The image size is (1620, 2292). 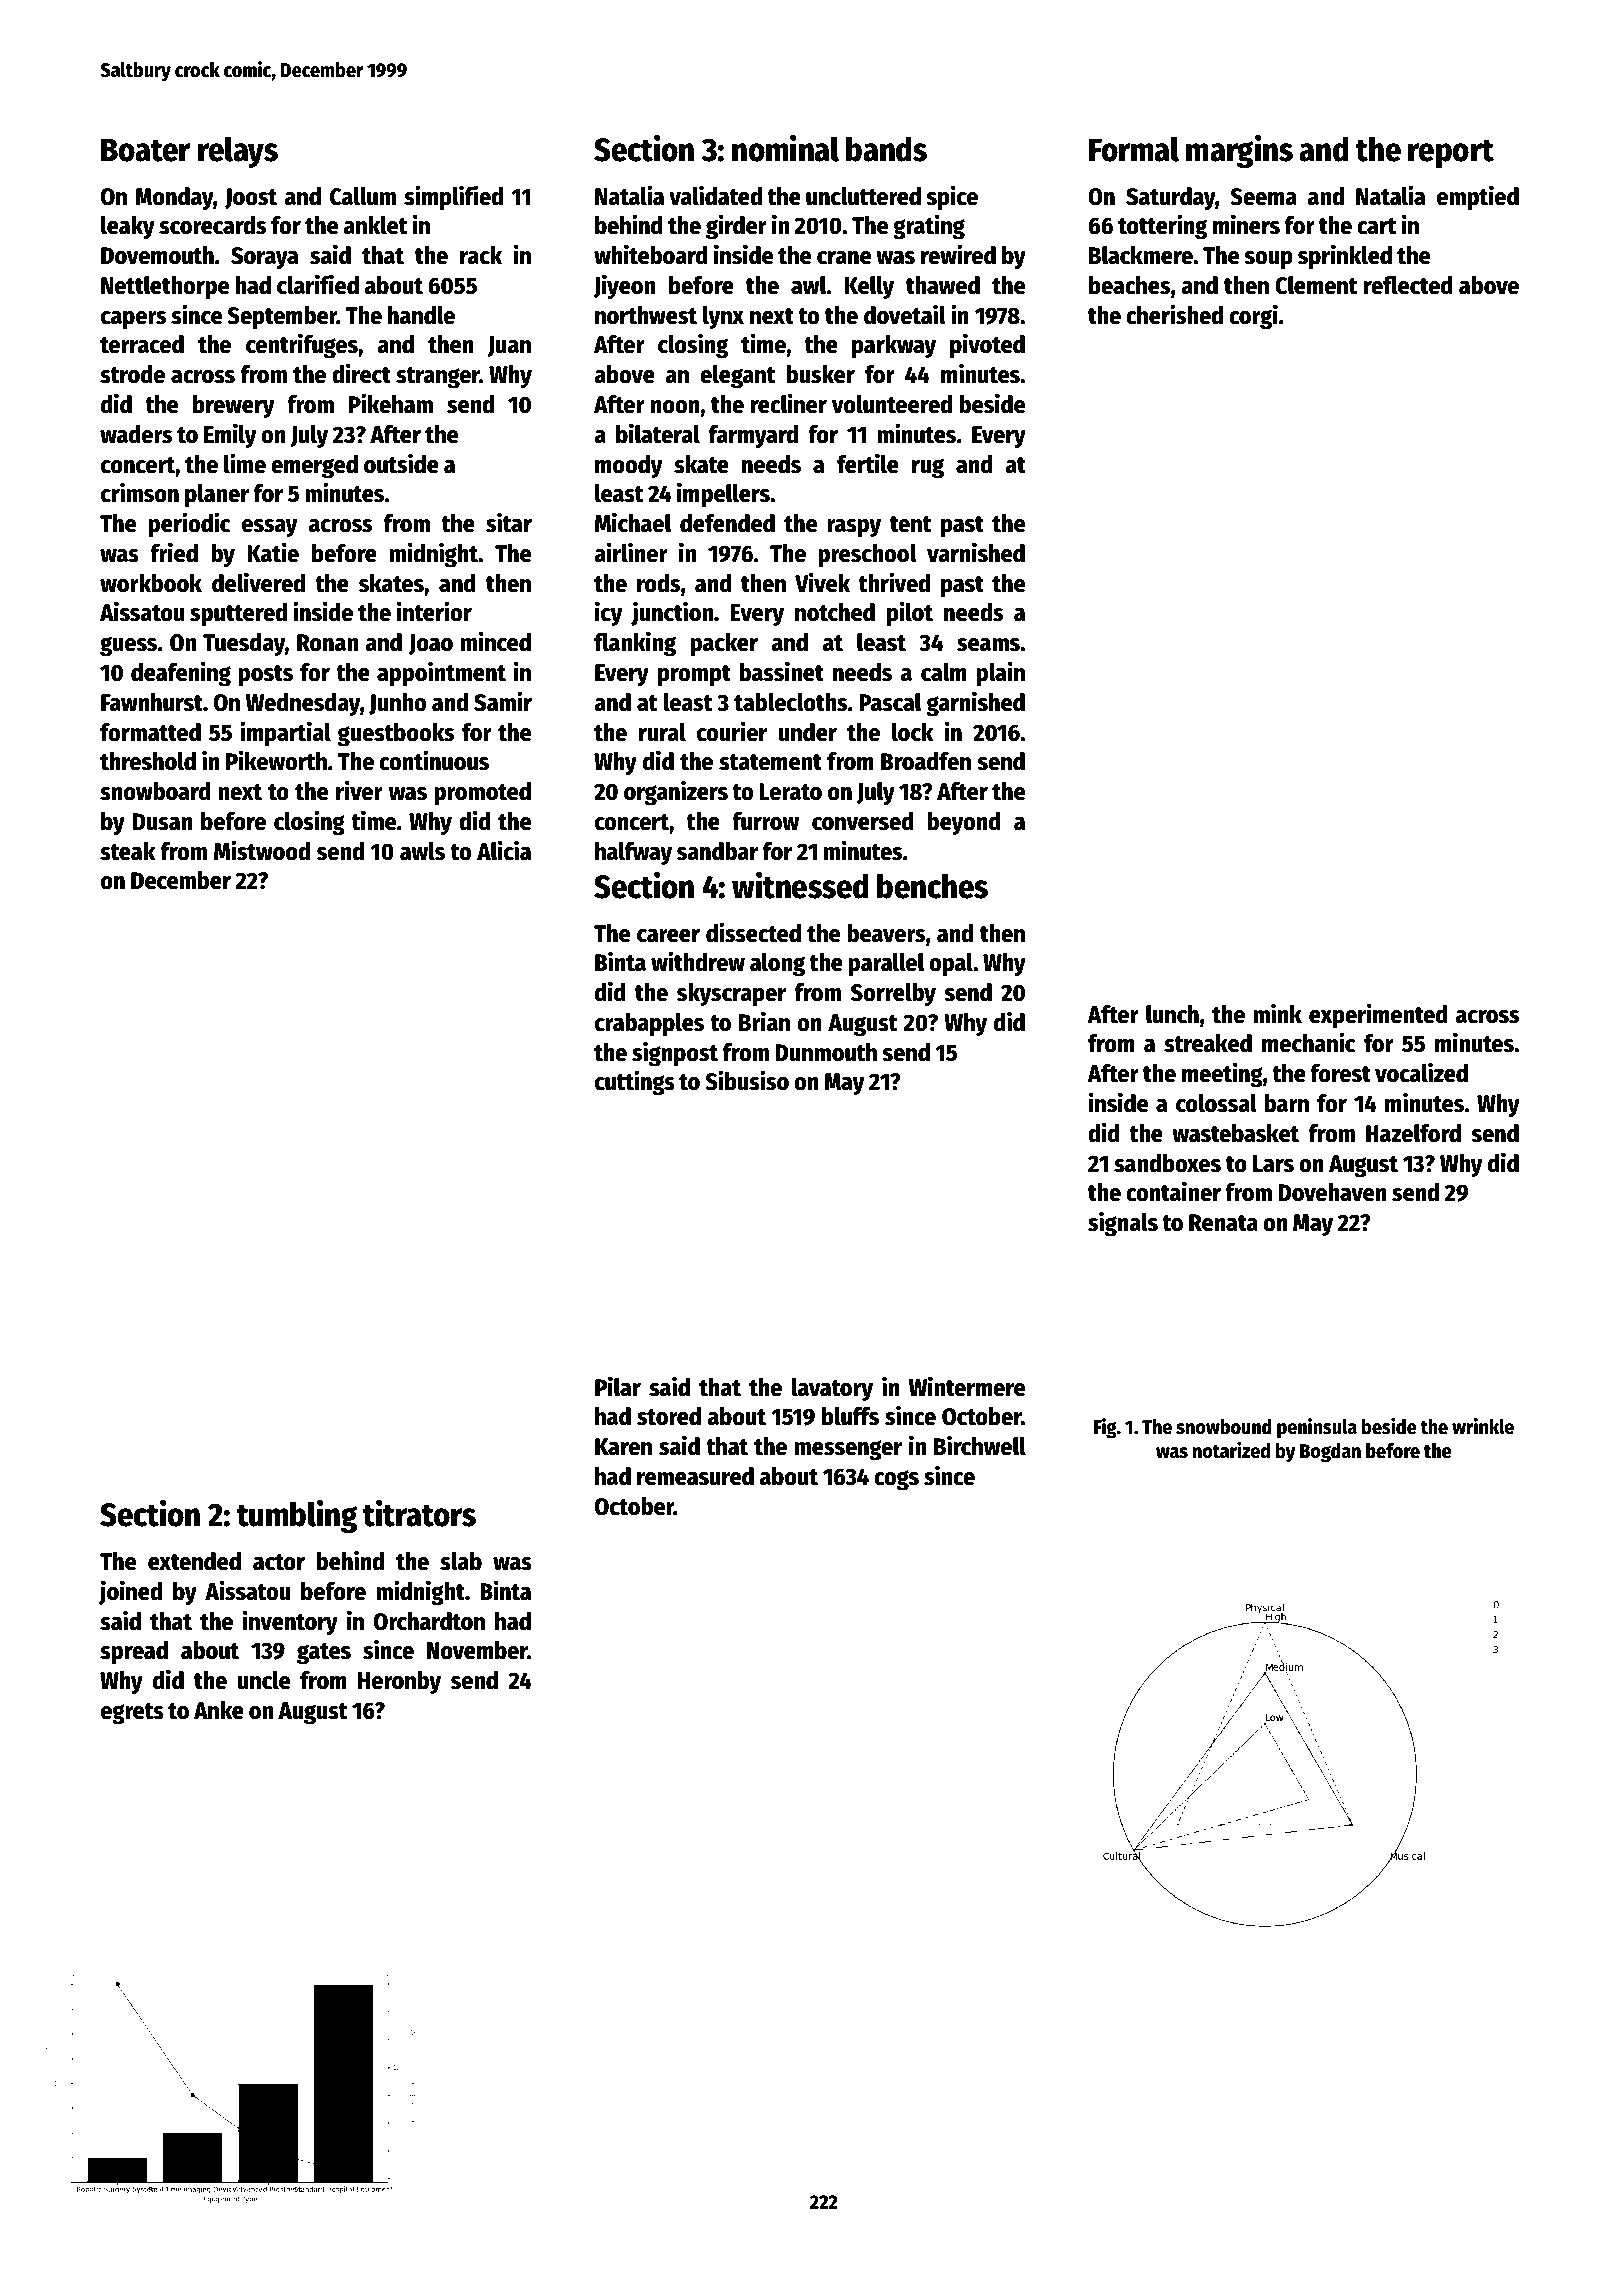 I want to click on mechanic, so click(x=1308, y=1042).
